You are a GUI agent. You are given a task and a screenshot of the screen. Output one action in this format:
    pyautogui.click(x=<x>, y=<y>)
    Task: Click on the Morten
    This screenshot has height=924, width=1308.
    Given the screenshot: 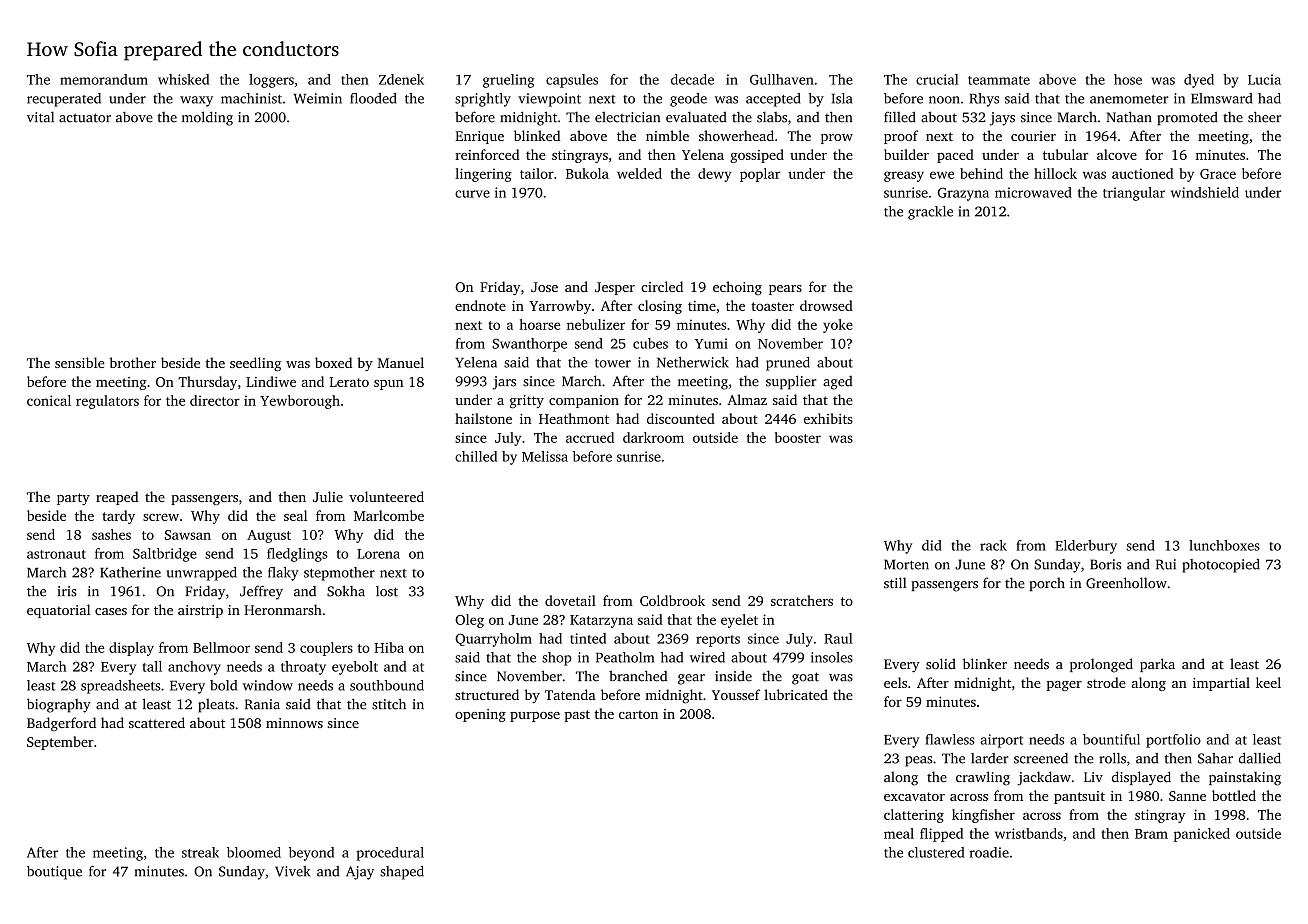 What is the action you would take?
    pyautogui.click(x=906, y=564)
